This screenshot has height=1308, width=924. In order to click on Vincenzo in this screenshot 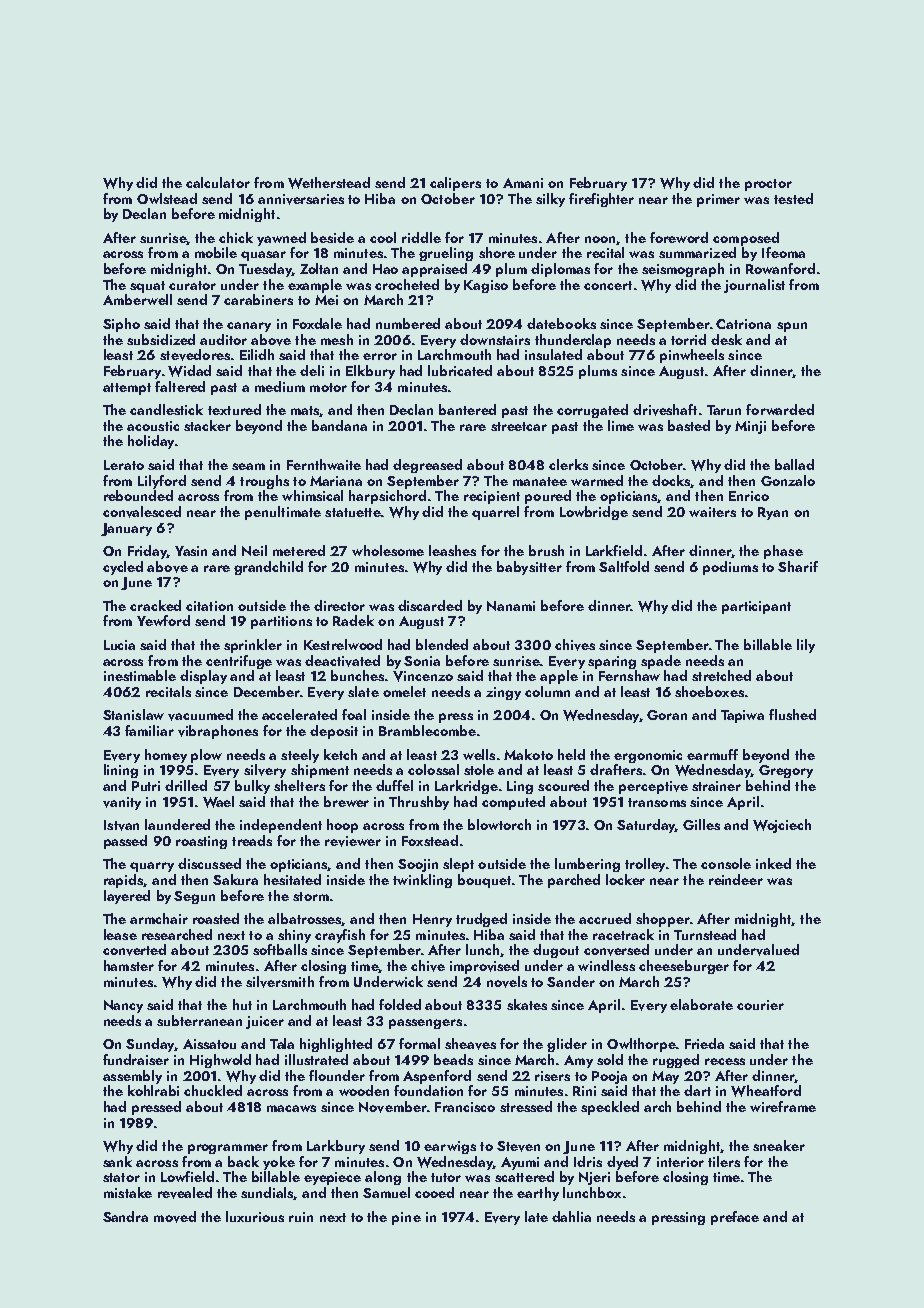, I will do `click(423, 676)`.
